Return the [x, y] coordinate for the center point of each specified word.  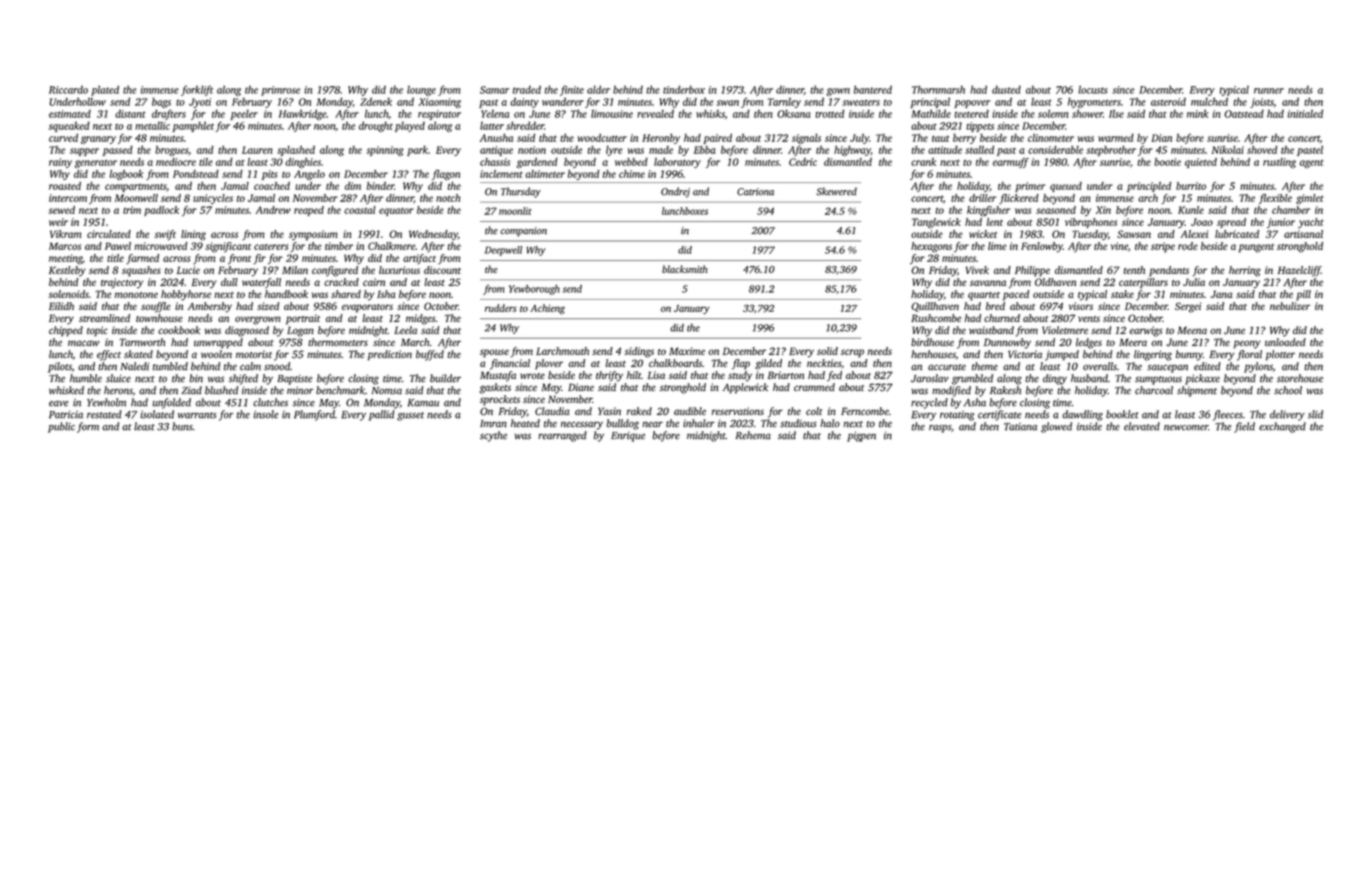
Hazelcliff [1299, 271]
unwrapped [218, 343]
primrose [280, 91]
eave [58, 404]
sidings [639, 352]
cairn [374, 282]
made [661, 150]
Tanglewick [936, 223]
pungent [1256, 248]
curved [63, 138]
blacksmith [685, 269]
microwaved [161, 246]
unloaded [1285, 342]
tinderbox [684, 89]
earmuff [1011, 163]
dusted [1006, 89]
